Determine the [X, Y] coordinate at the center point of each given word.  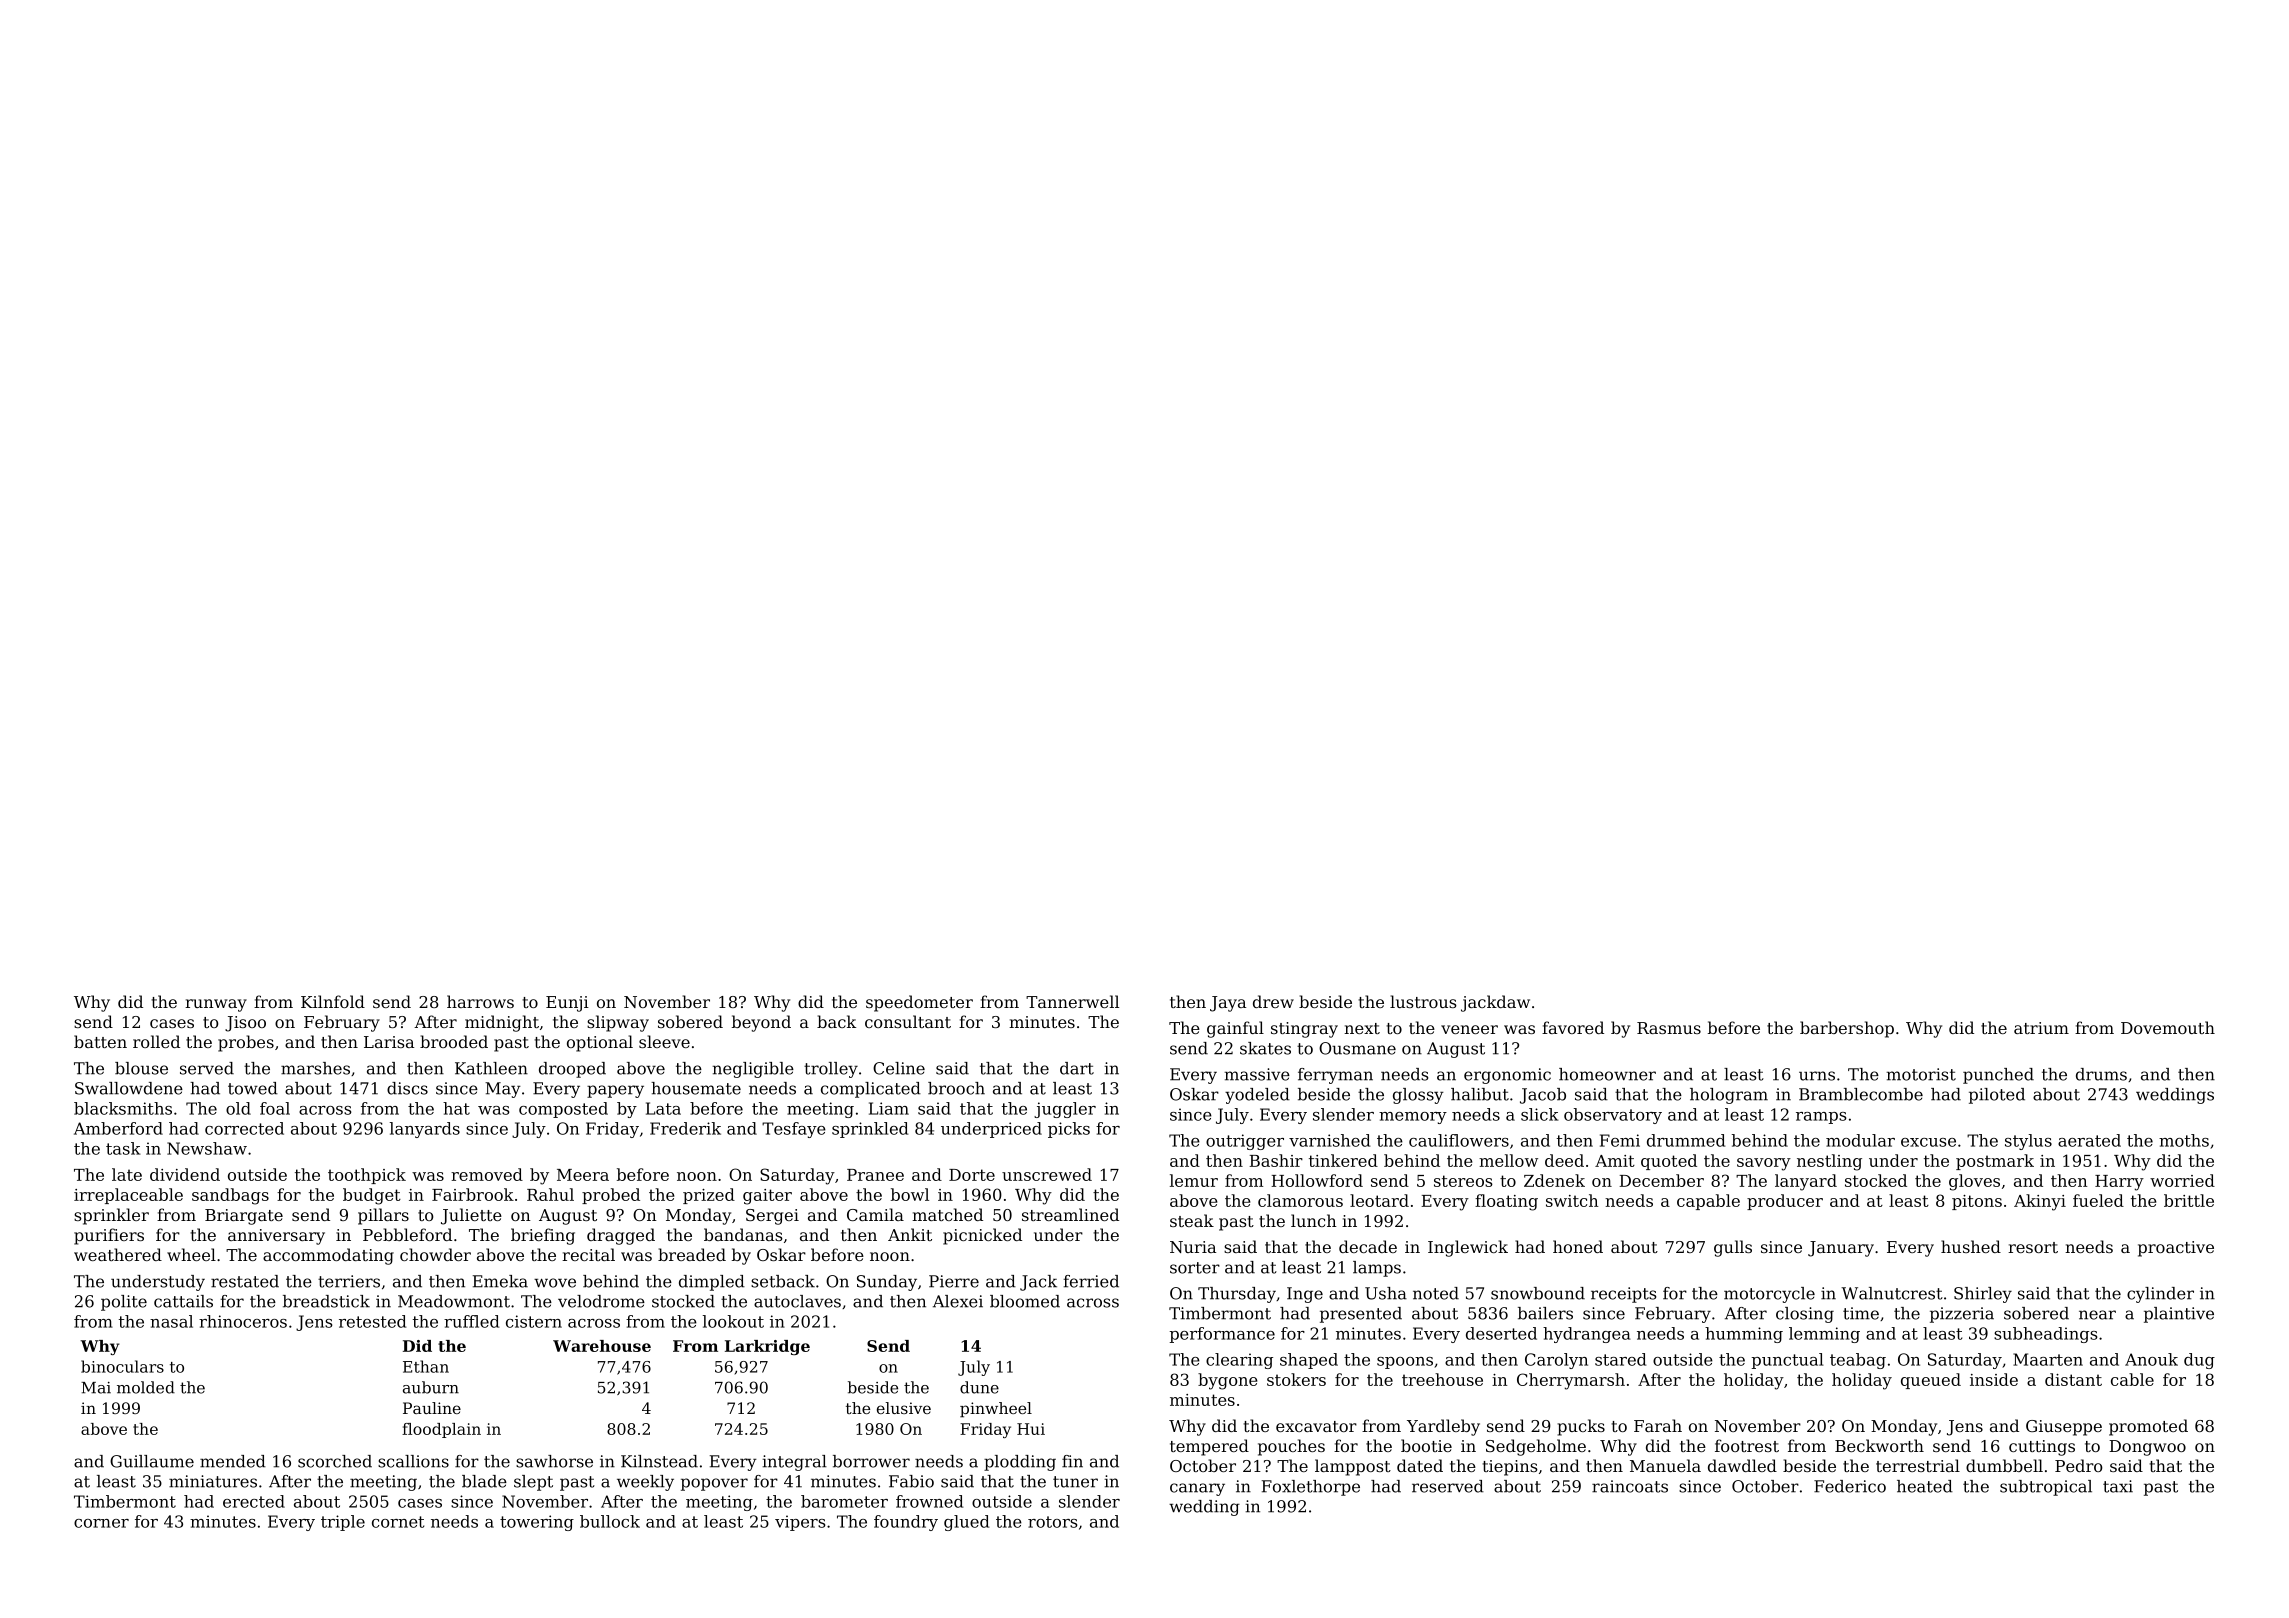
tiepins [1510, 1468]
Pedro [2079, 1465]
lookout [733, 1321]
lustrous [1423, 1001]
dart [1077, 1068]
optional [600, 1043]
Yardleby [1443, 1427]
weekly [645, 1483]
